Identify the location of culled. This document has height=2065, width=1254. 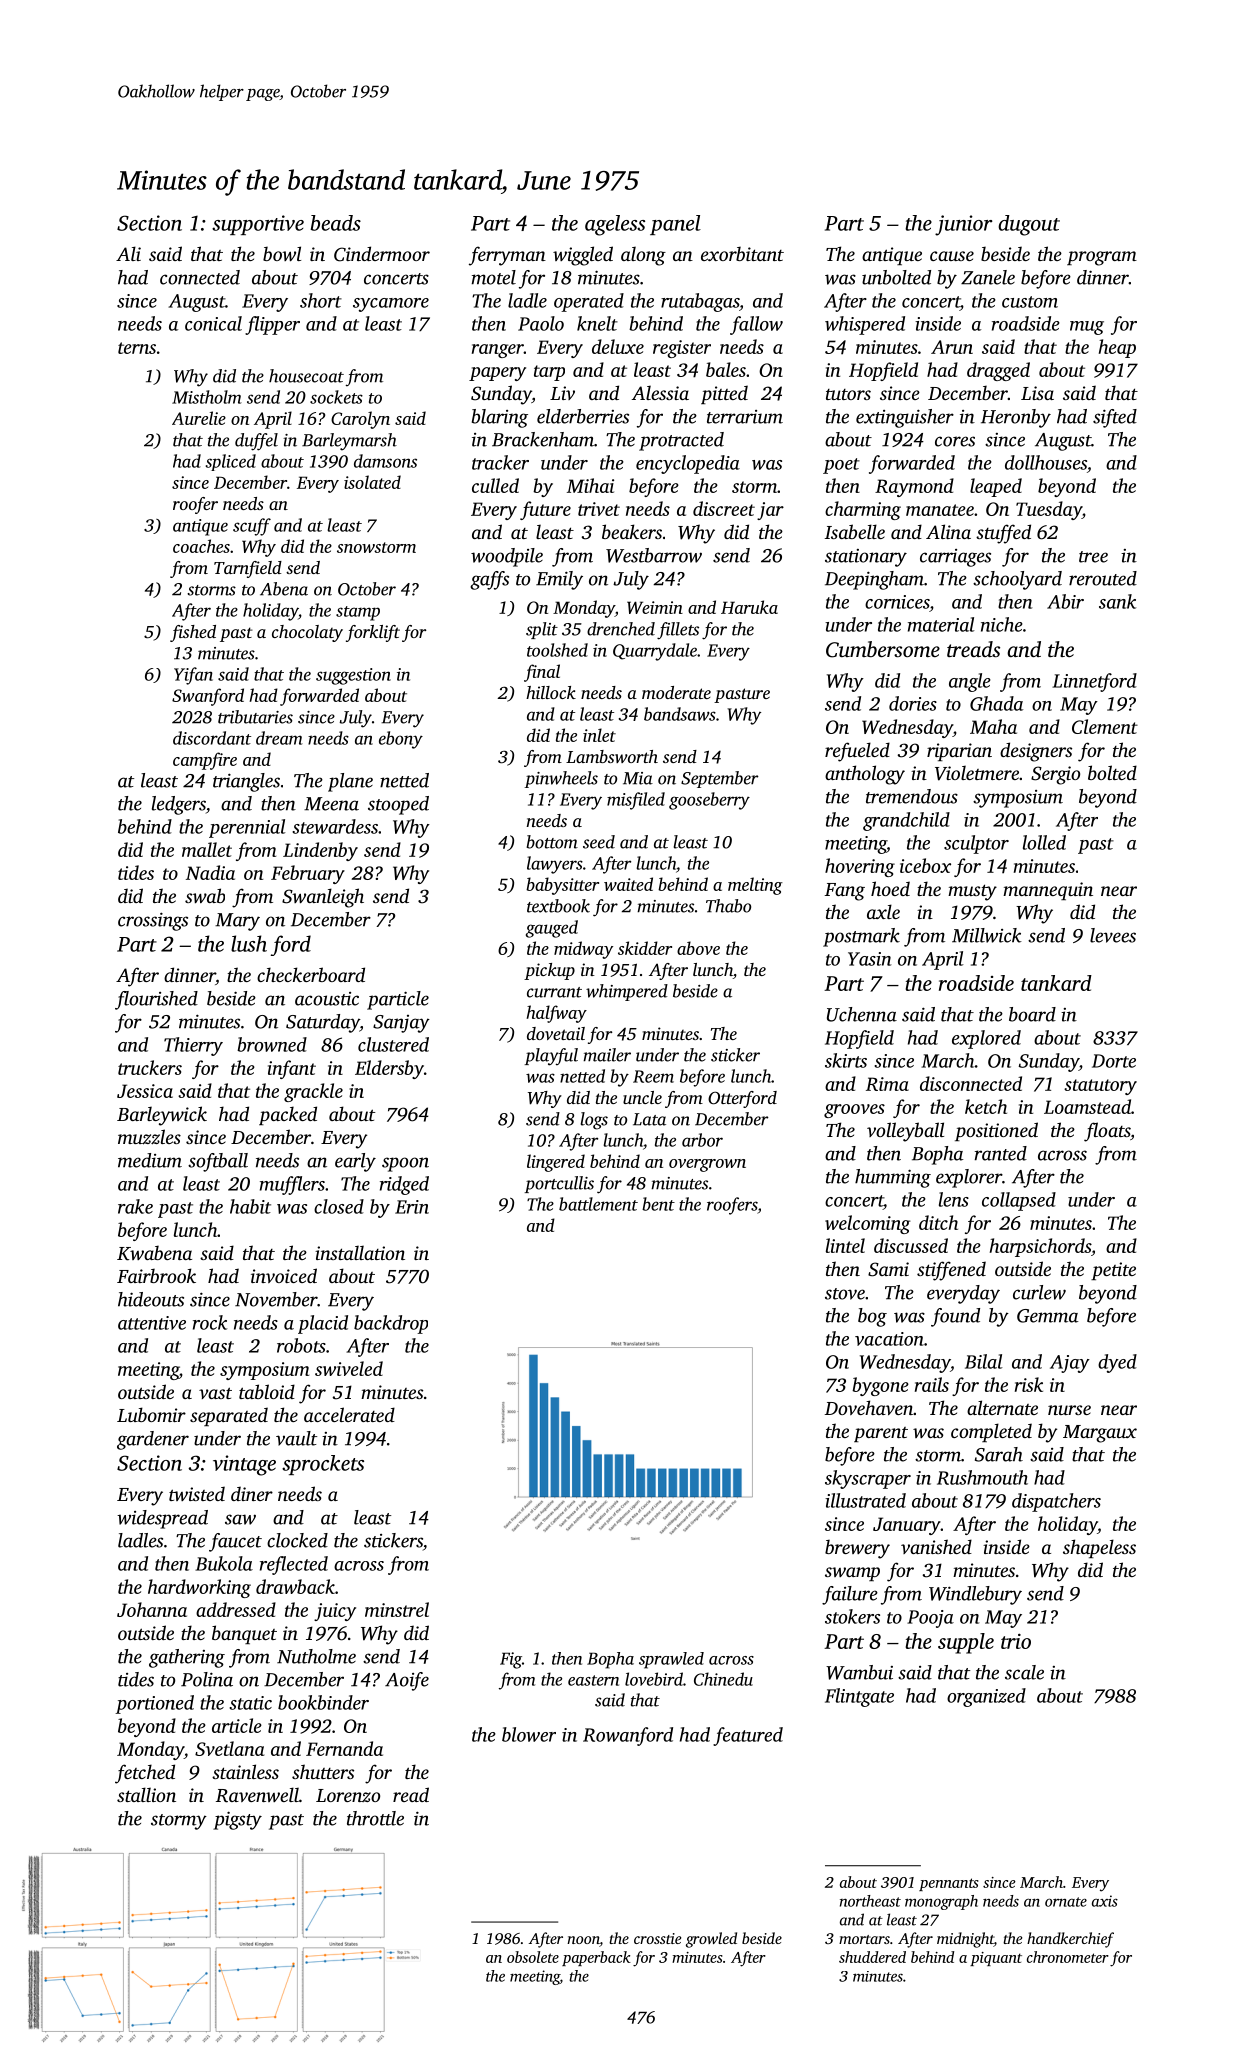
(495, 485).
